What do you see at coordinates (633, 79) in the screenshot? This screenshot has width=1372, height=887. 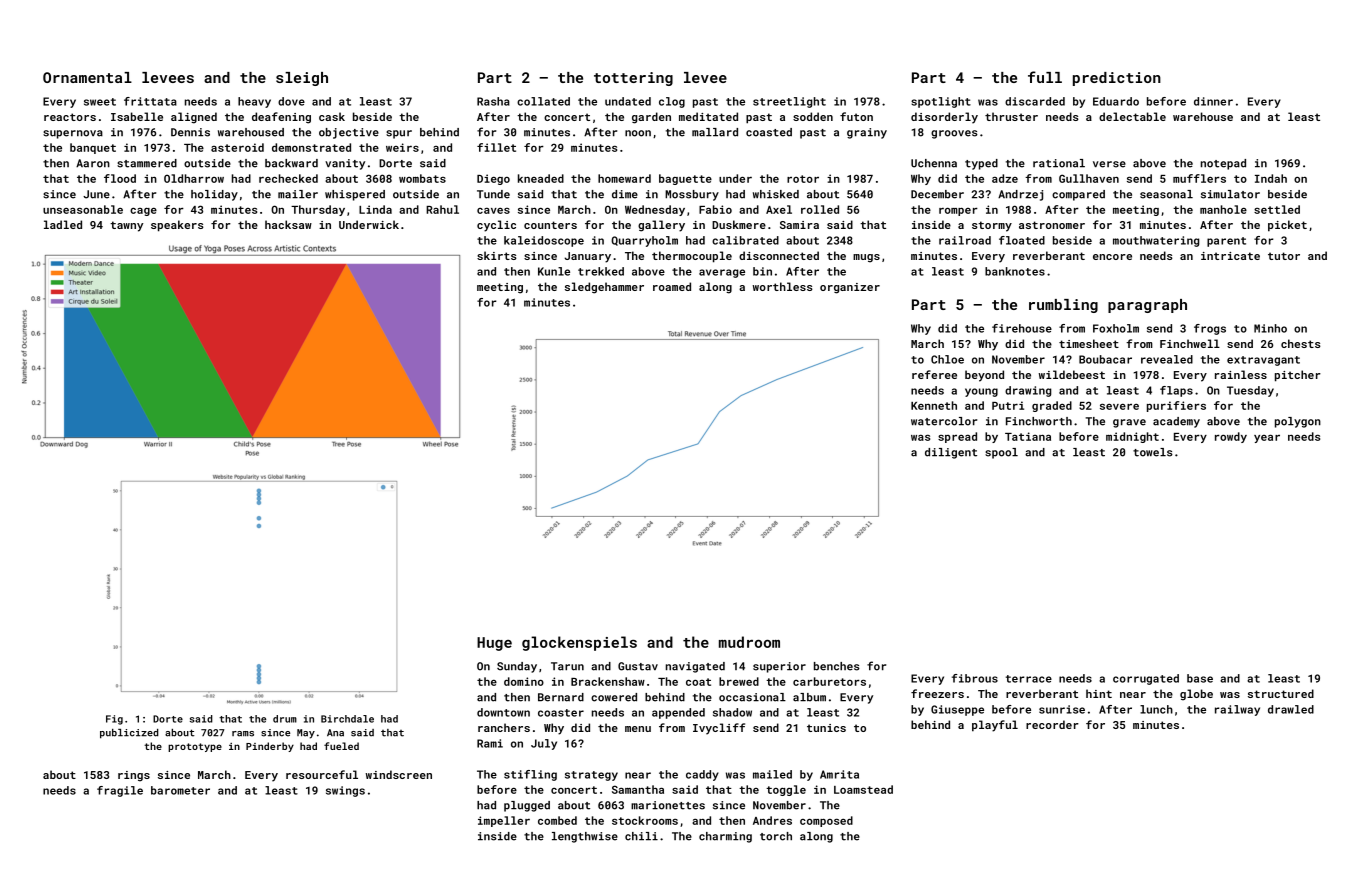 I see `tottering` at bounding box center [633, 79].
